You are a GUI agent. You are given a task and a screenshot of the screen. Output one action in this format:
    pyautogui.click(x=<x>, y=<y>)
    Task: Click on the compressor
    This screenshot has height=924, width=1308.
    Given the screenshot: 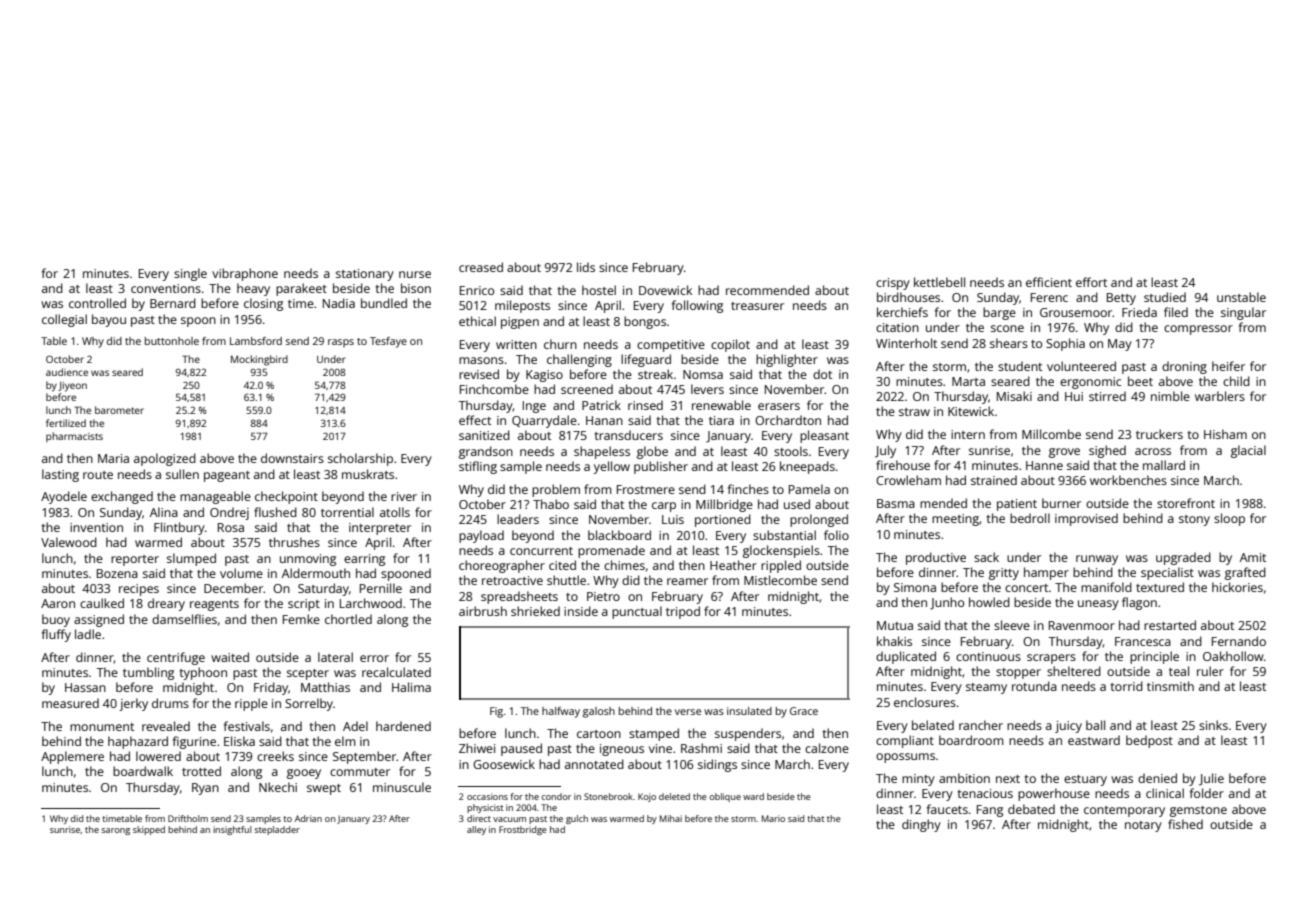 What is the action you would take?
    pyautogui.click(x=1198, y=330)
